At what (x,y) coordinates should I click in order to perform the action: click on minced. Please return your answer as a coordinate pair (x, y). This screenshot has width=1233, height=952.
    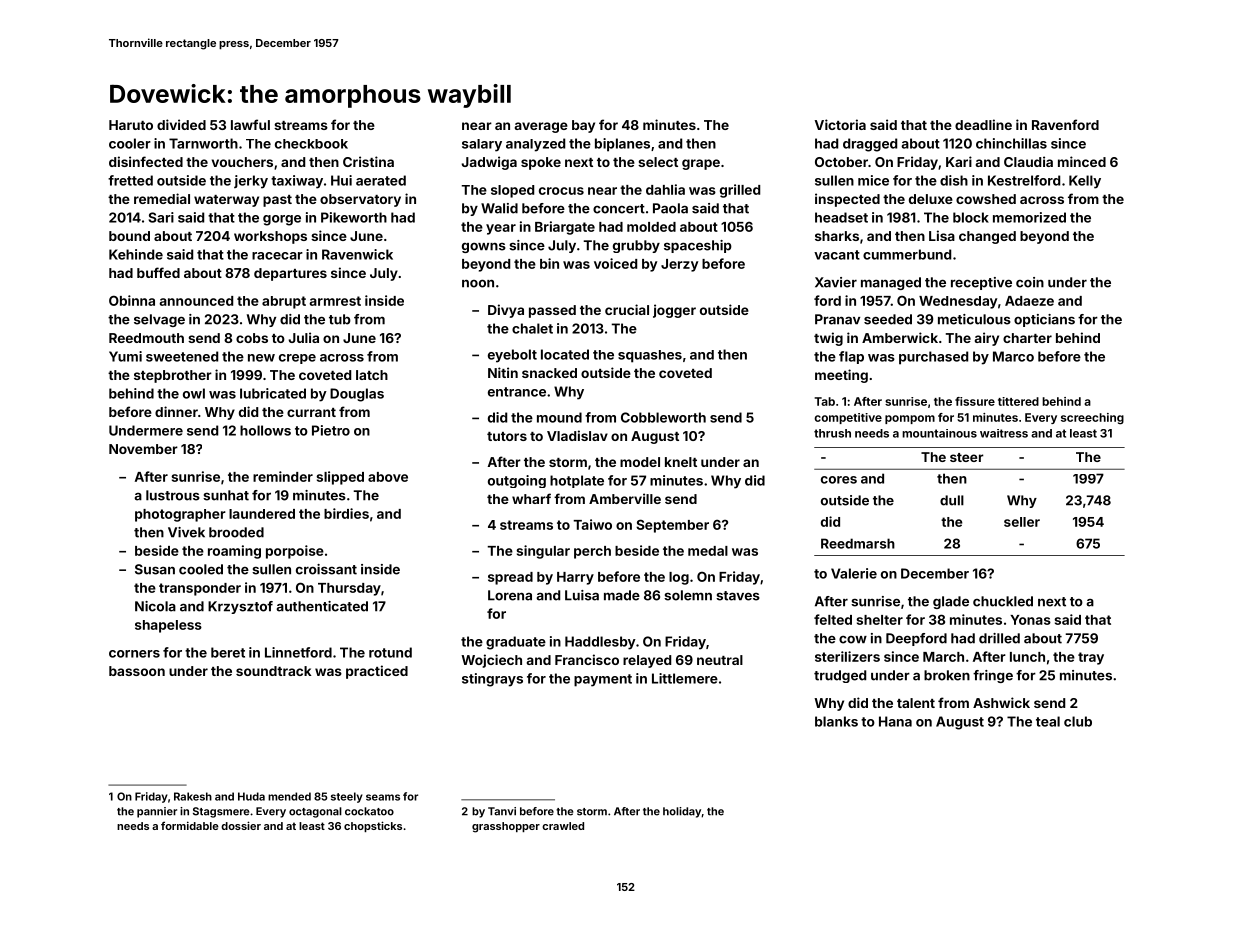
    Looking at the image, I should click on (1082, 161).
